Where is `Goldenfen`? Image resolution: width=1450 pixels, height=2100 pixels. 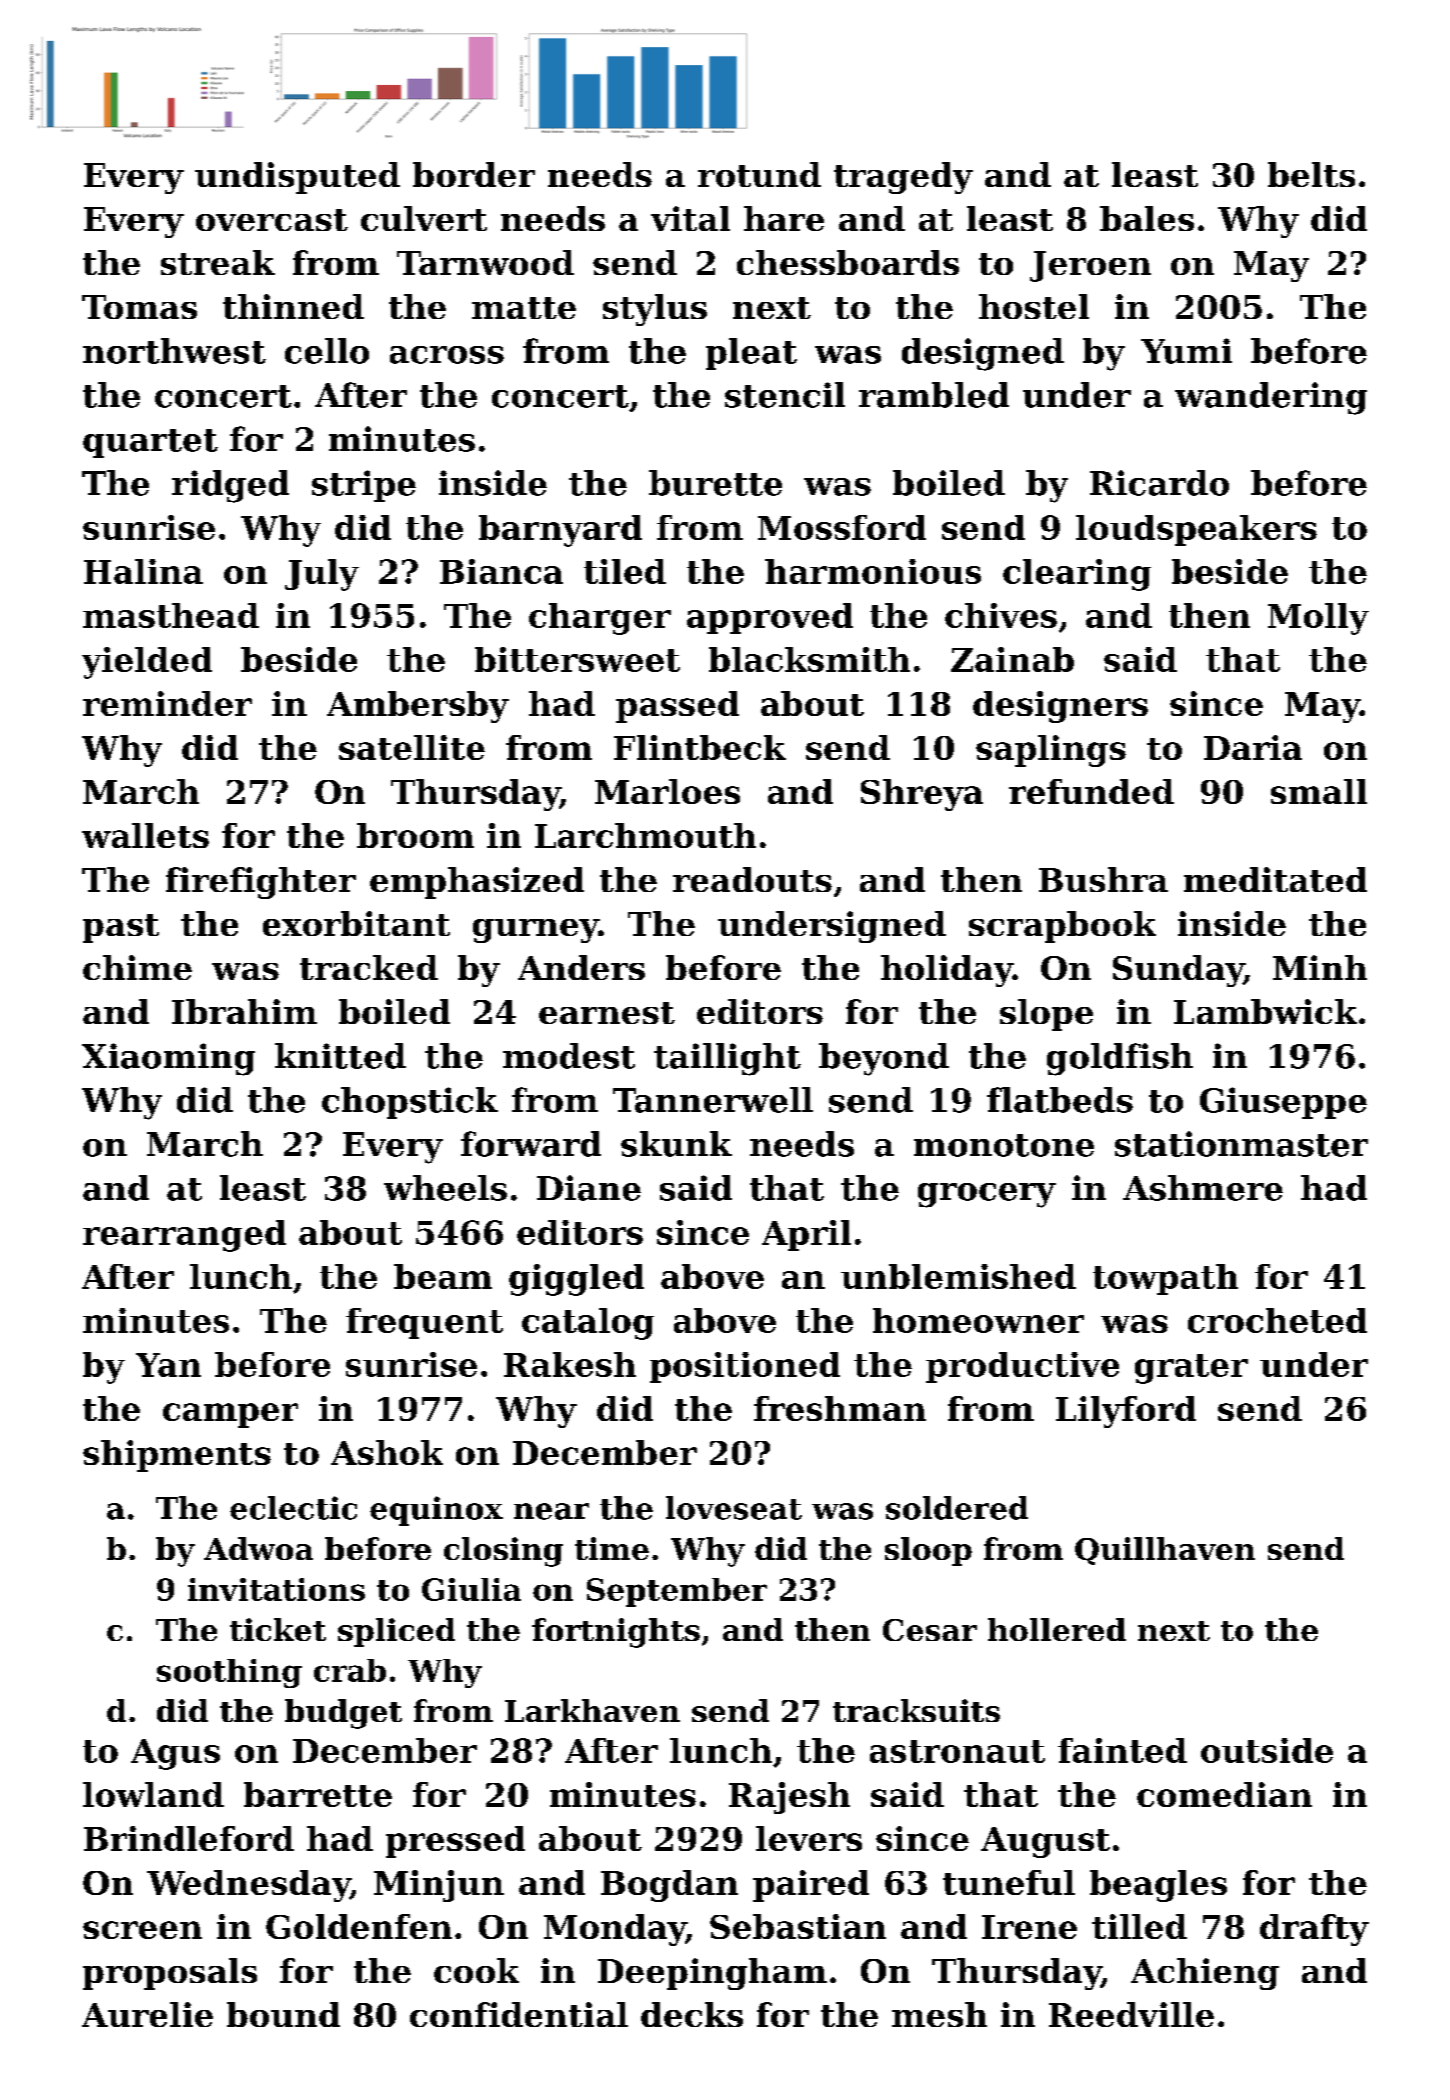 Goldenfen is located at coordinates (359, 1926).
